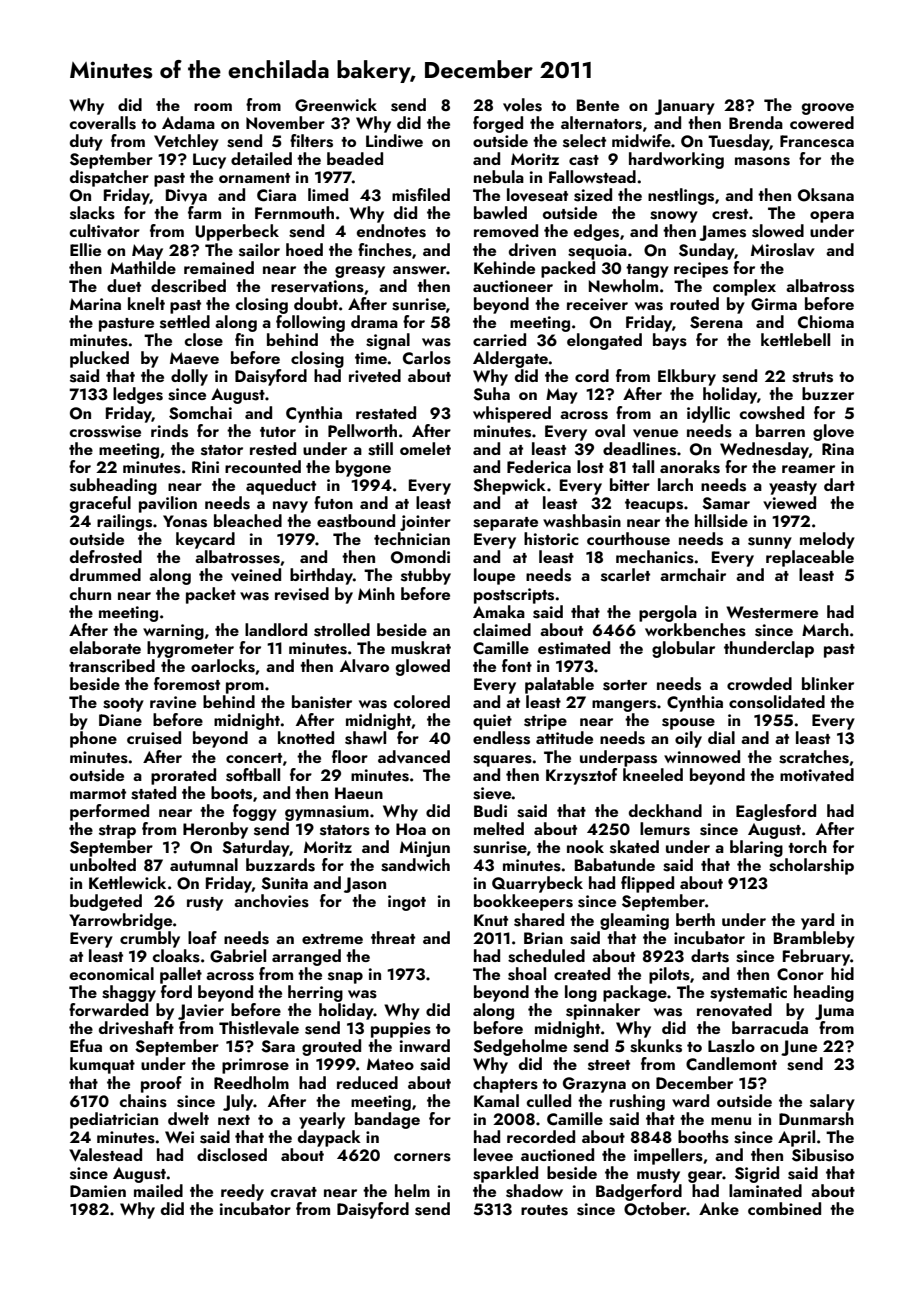  Describe the element at coordinates (425, 849) in the screenshot. I see `Minjun` at that location.
